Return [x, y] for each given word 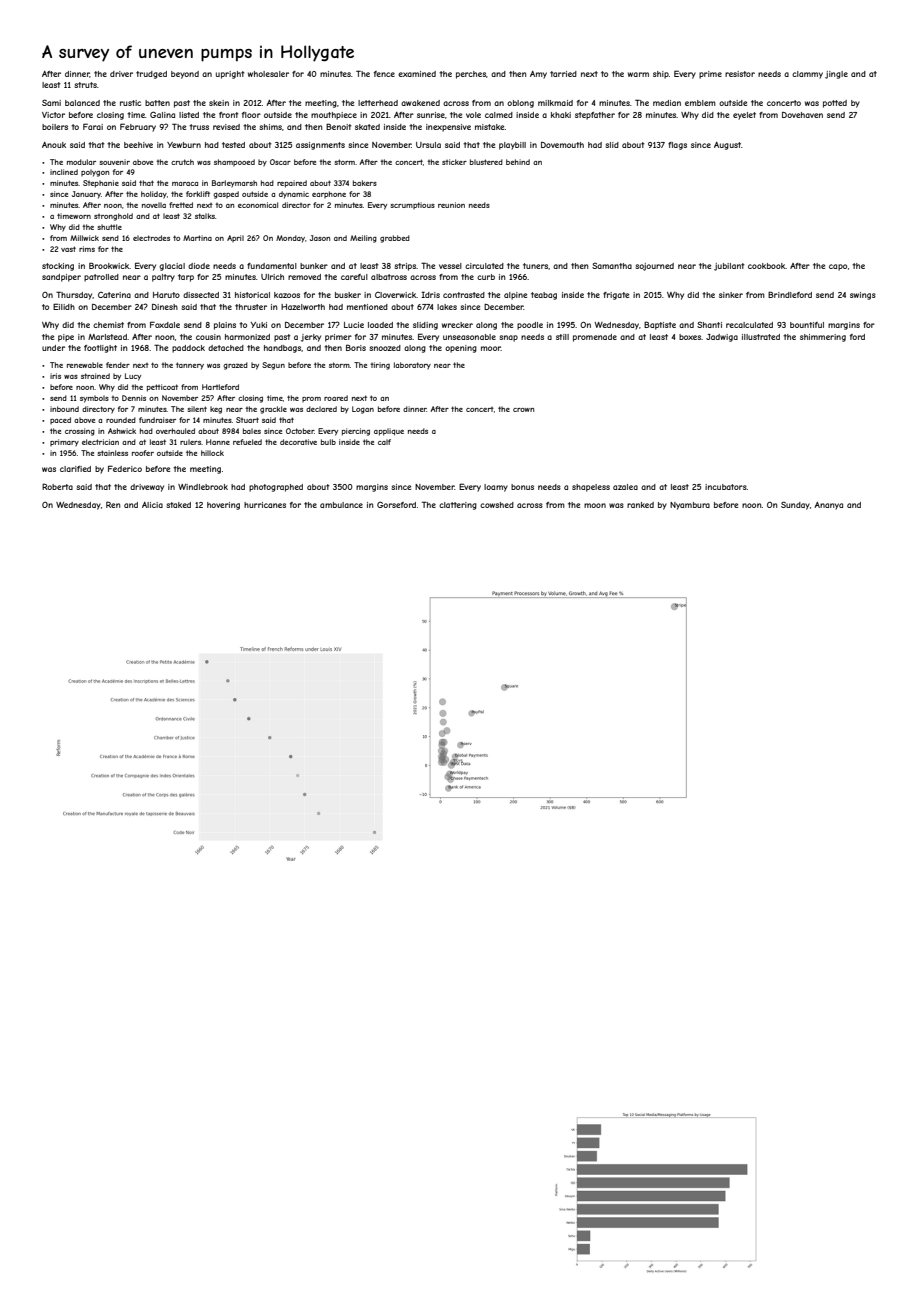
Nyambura [690, 506]
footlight [100, 349]
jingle [836, 75]
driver [121, 74]
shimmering [823, 338]
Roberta [57, 486]
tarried [563, 74]
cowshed [497, 505]
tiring [380, 366]
